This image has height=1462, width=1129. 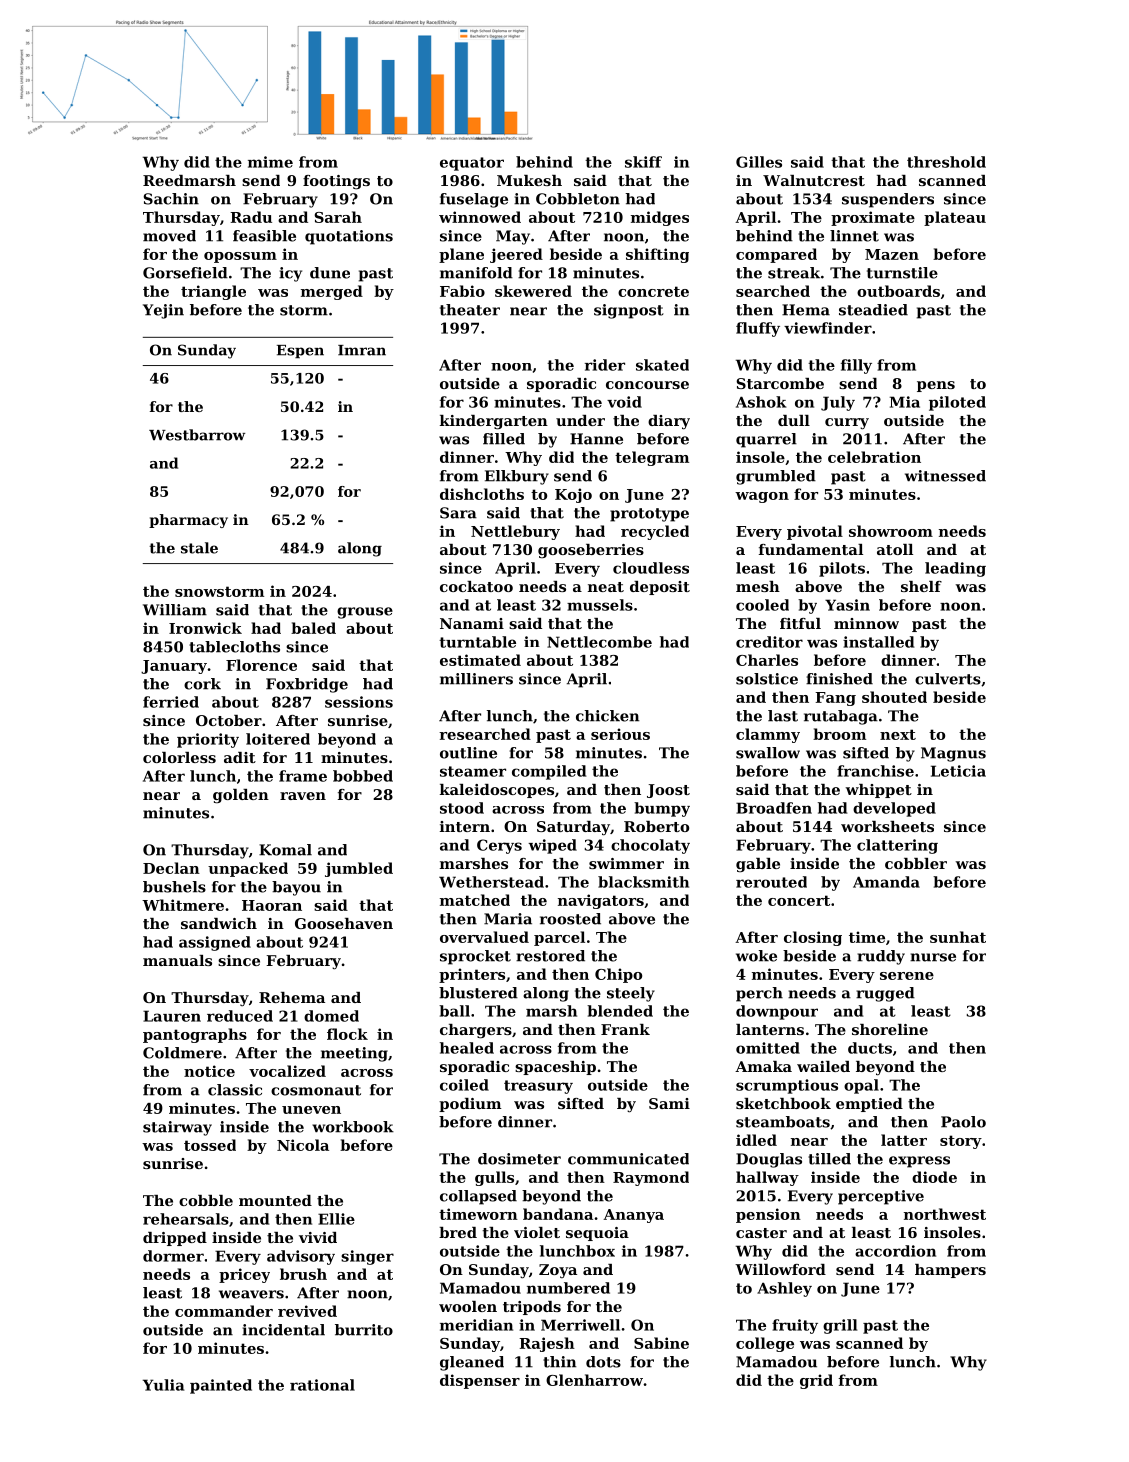 What do you see at coordinates (533, 291) in the image?
I see `skewered` at bounding box center [533, 291].
